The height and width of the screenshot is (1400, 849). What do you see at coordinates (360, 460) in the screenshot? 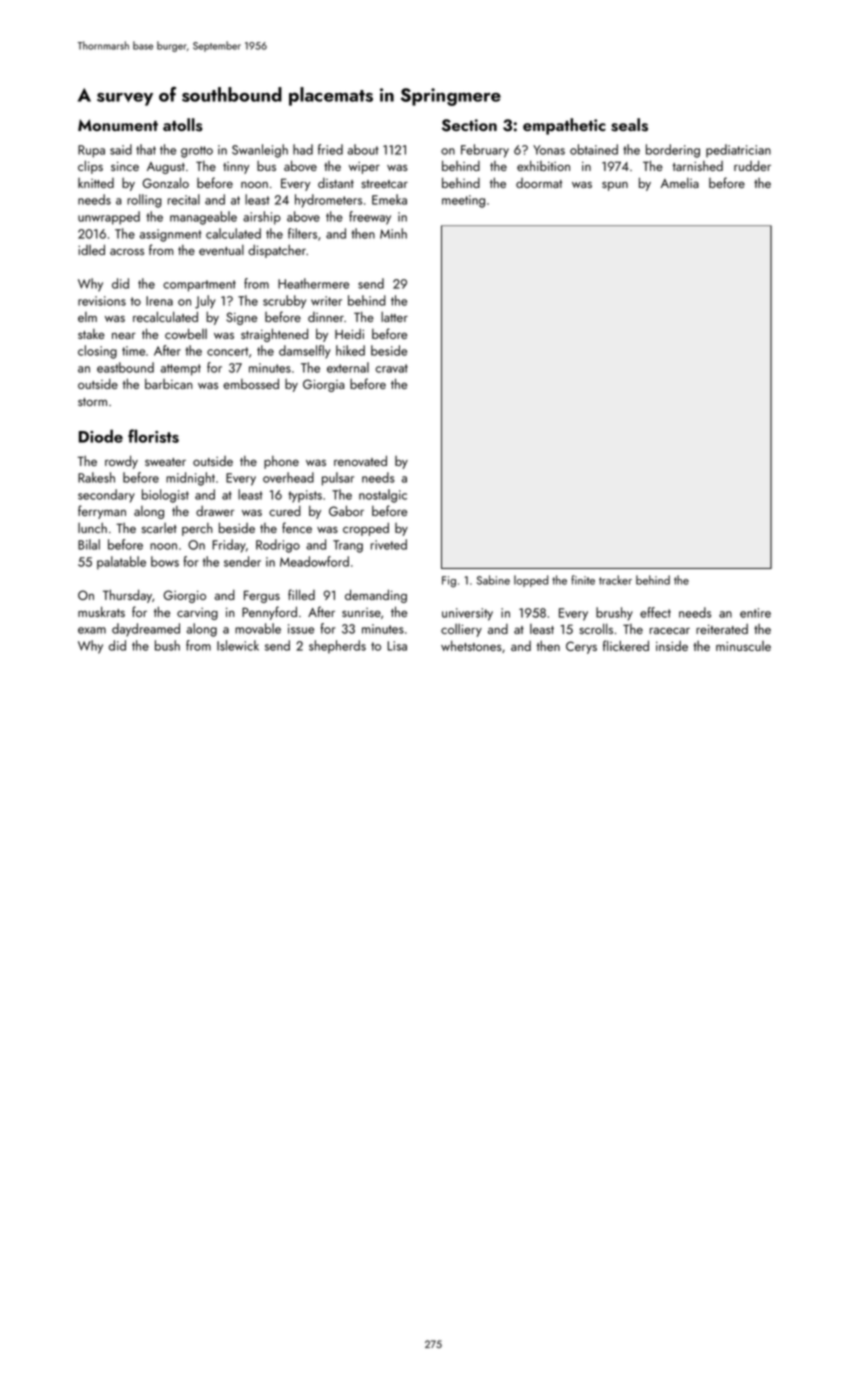
I see `renovated` at bounding box center [360, 460].
